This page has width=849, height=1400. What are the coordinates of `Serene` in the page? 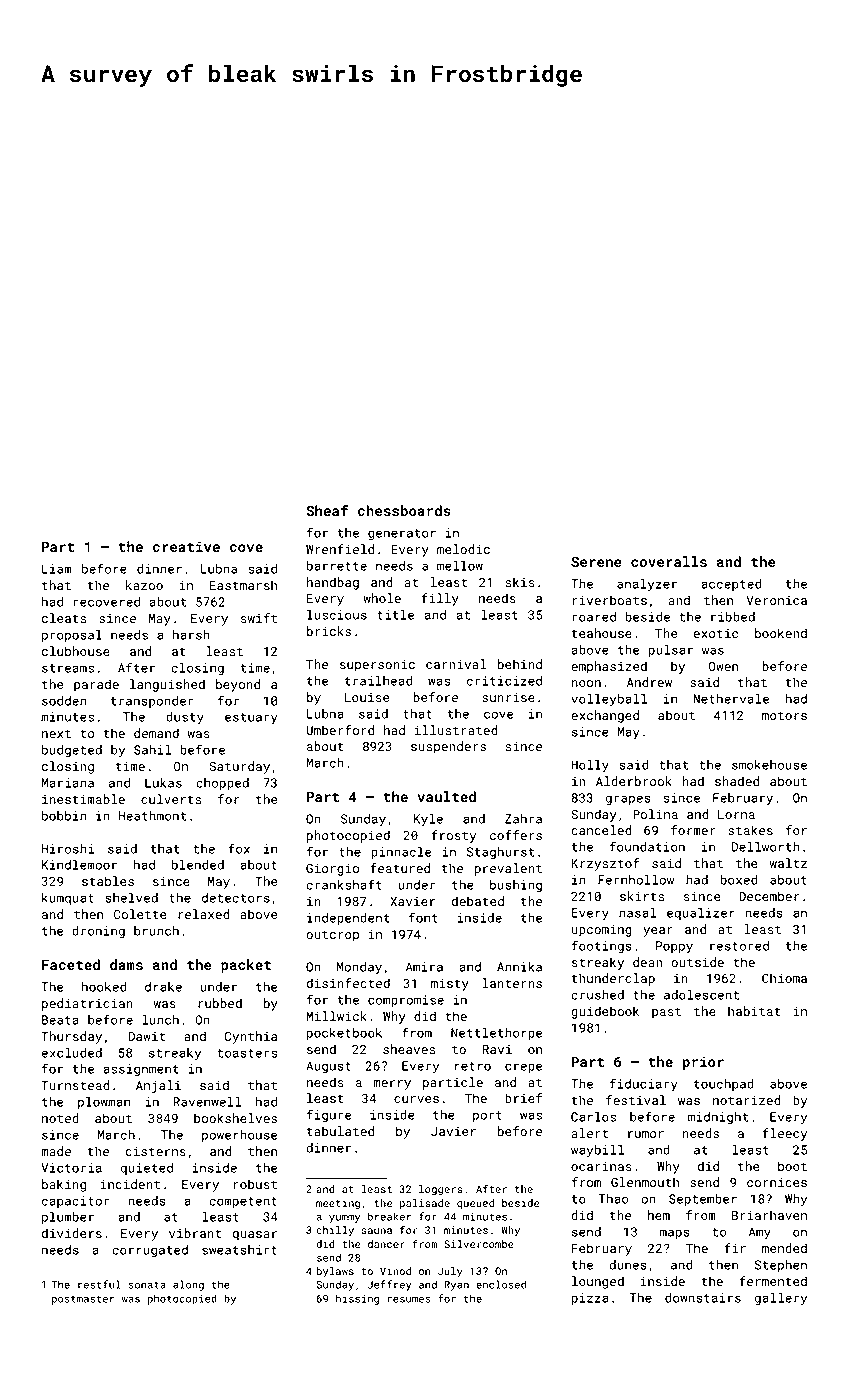 It's located at (596, 561).
